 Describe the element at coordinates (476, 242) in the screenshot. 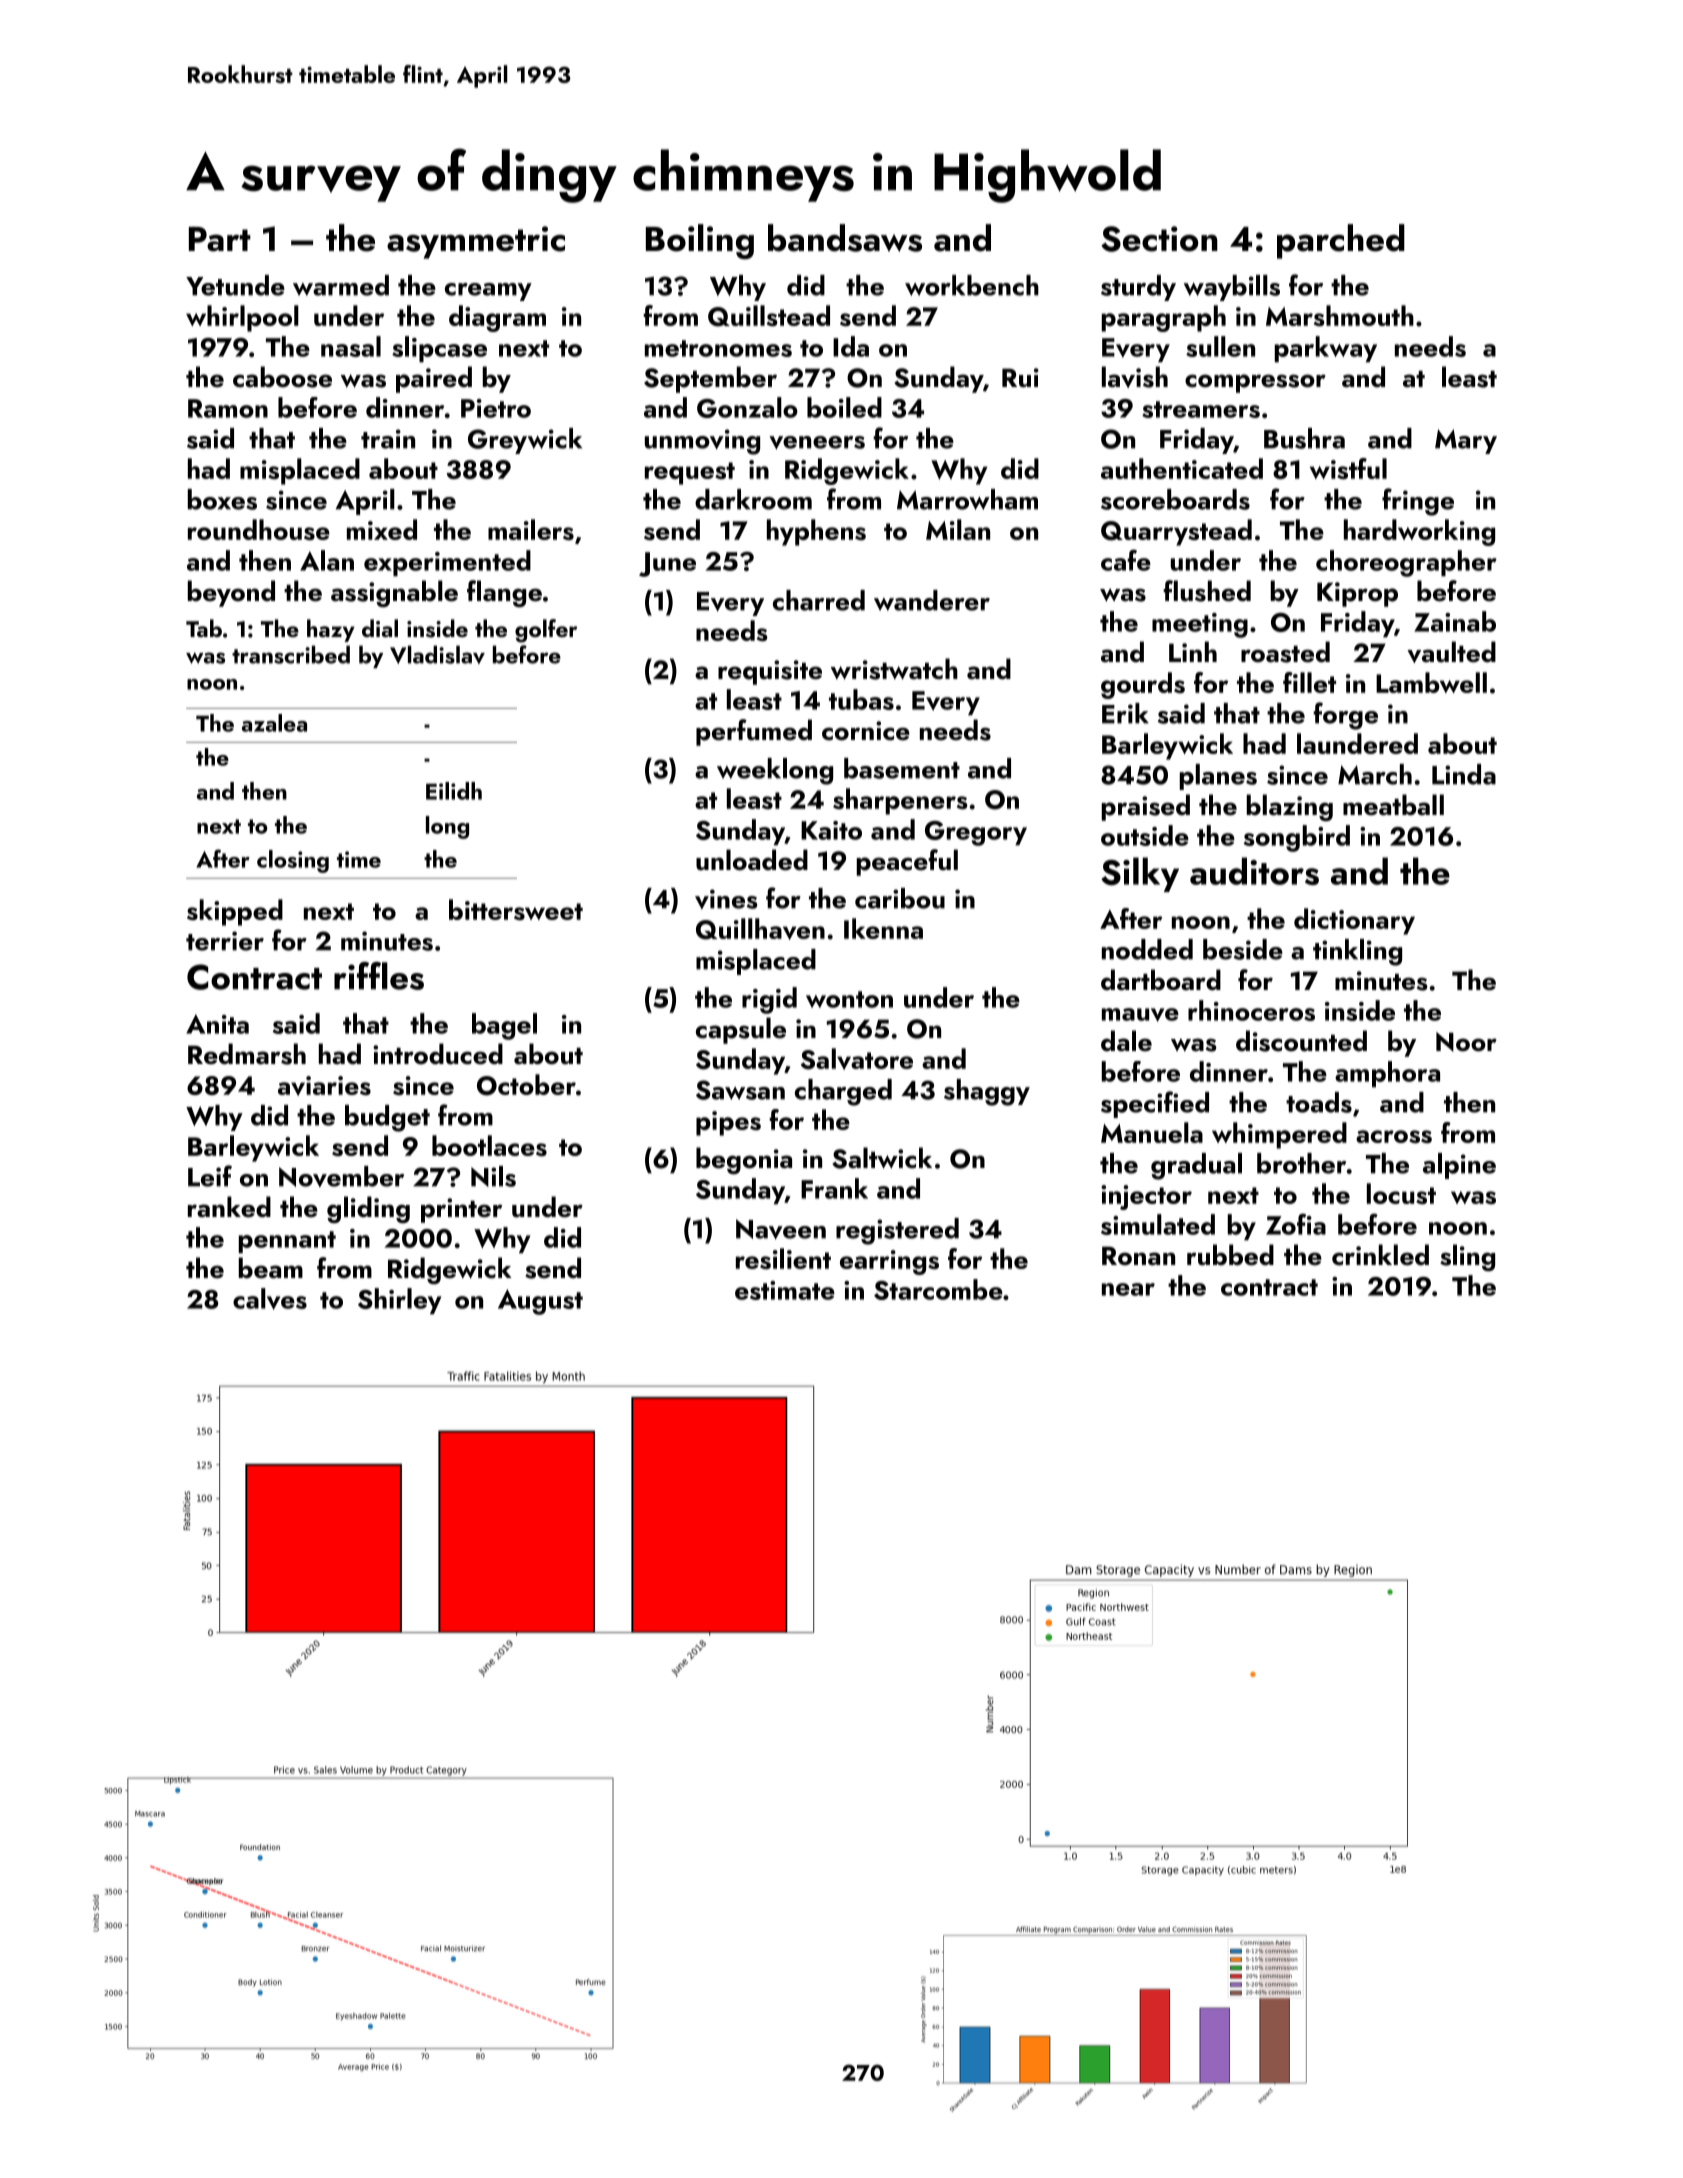

I see `asymmetric` at that location.
